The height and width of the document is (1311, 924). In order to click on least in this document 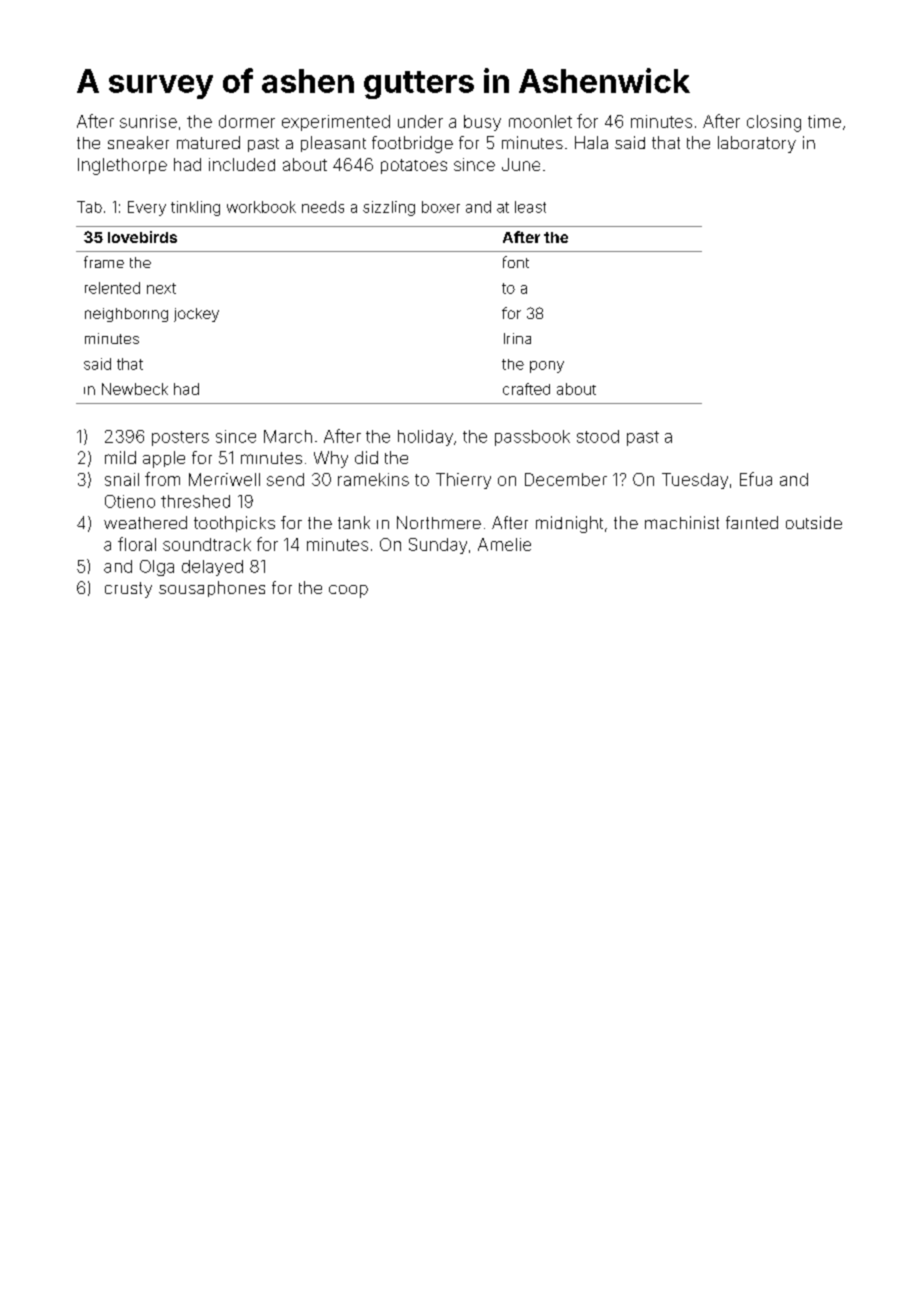, I will do `click(530, 207)`.
